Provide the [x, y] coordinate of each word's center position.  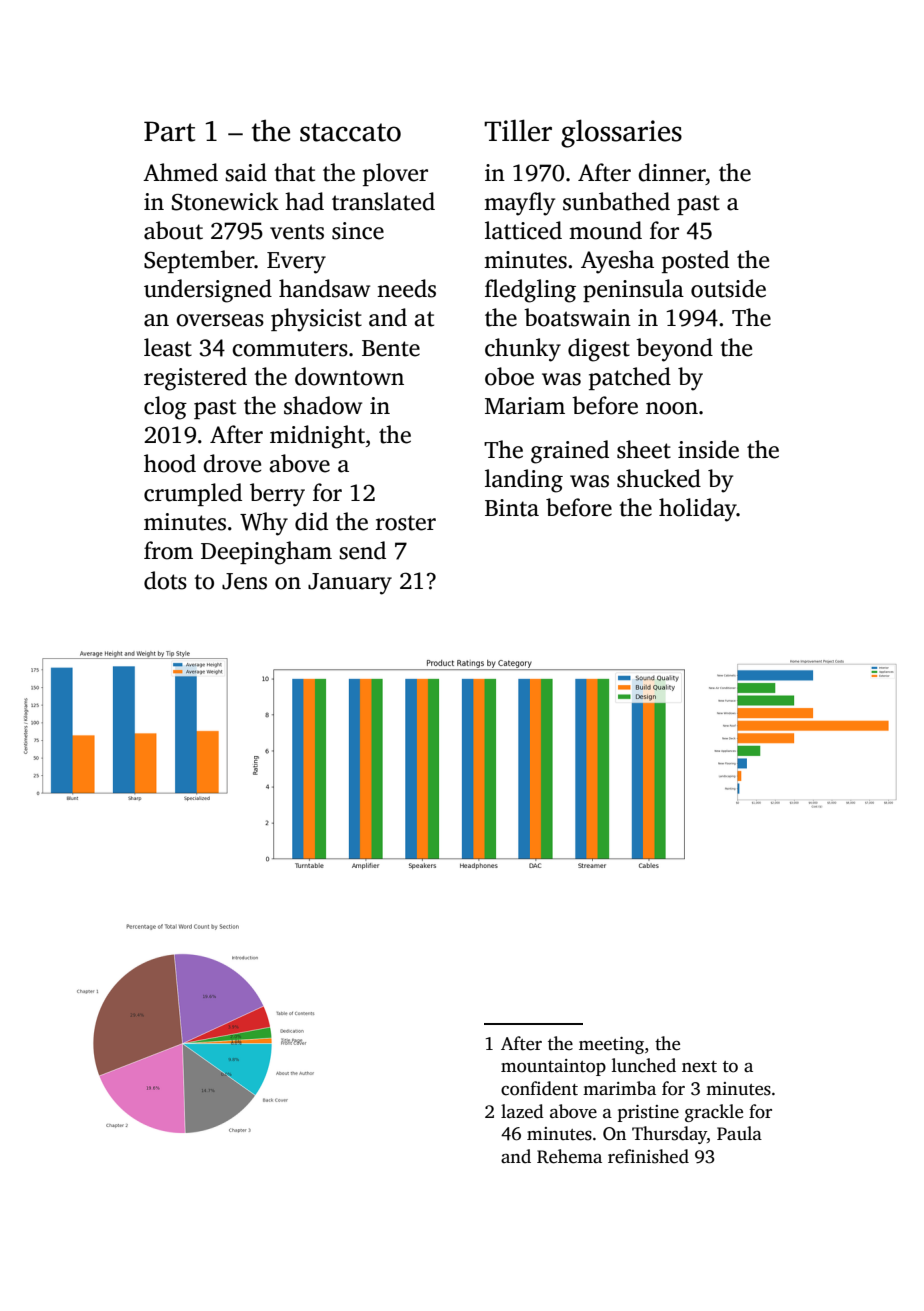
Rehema [569, 1156]
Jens [244, 581]
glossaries [621, 133]
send [362, 550]
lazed [522, 1111]
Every [296, 263]
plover [395, 174]
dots [165, 580]
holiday [698, 510]
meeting [611, 1045]
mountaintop [553, 1067]
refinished [648, 1156]
